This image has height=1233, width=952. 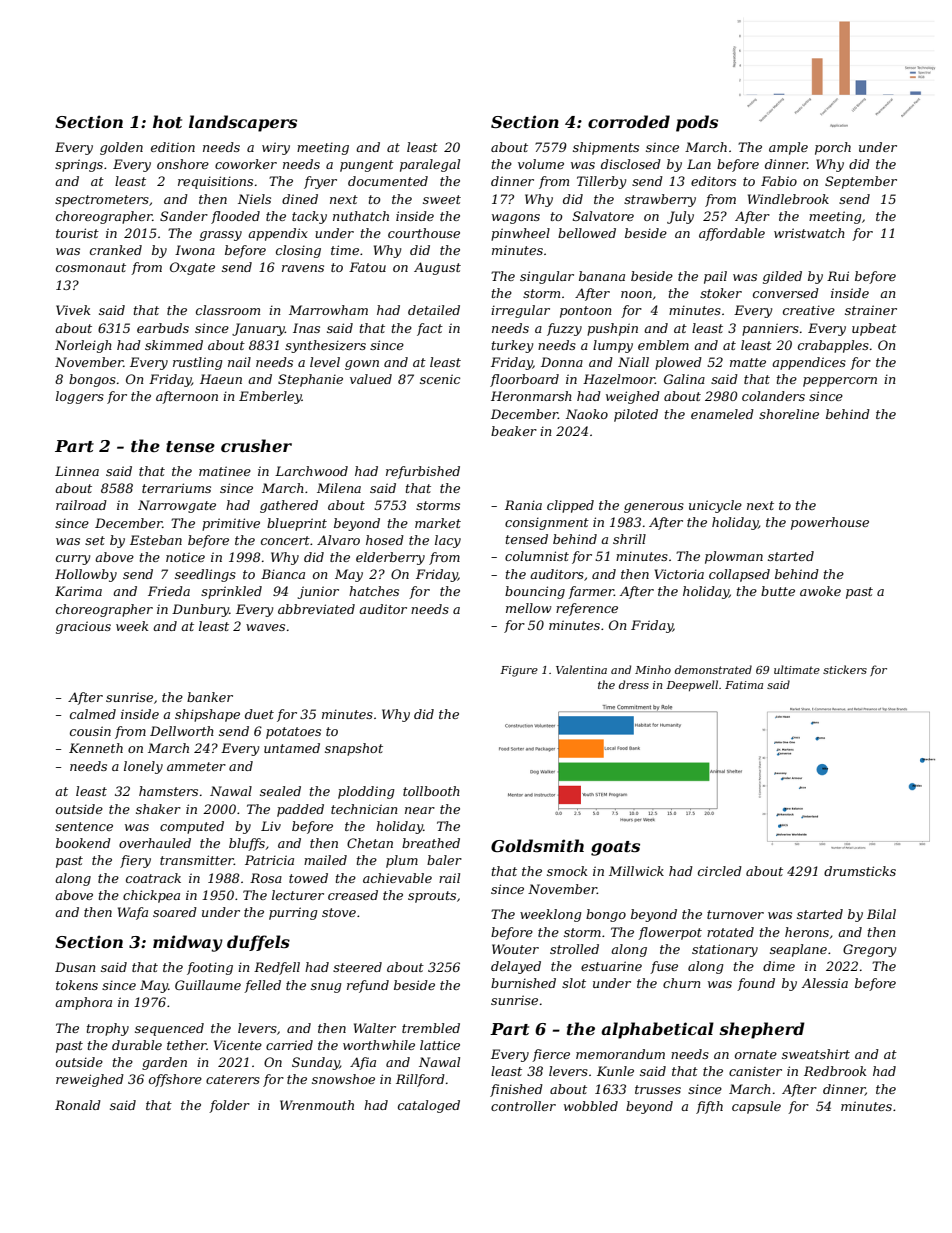 I want to click on Tillerby, so click(x=602, y=182).
